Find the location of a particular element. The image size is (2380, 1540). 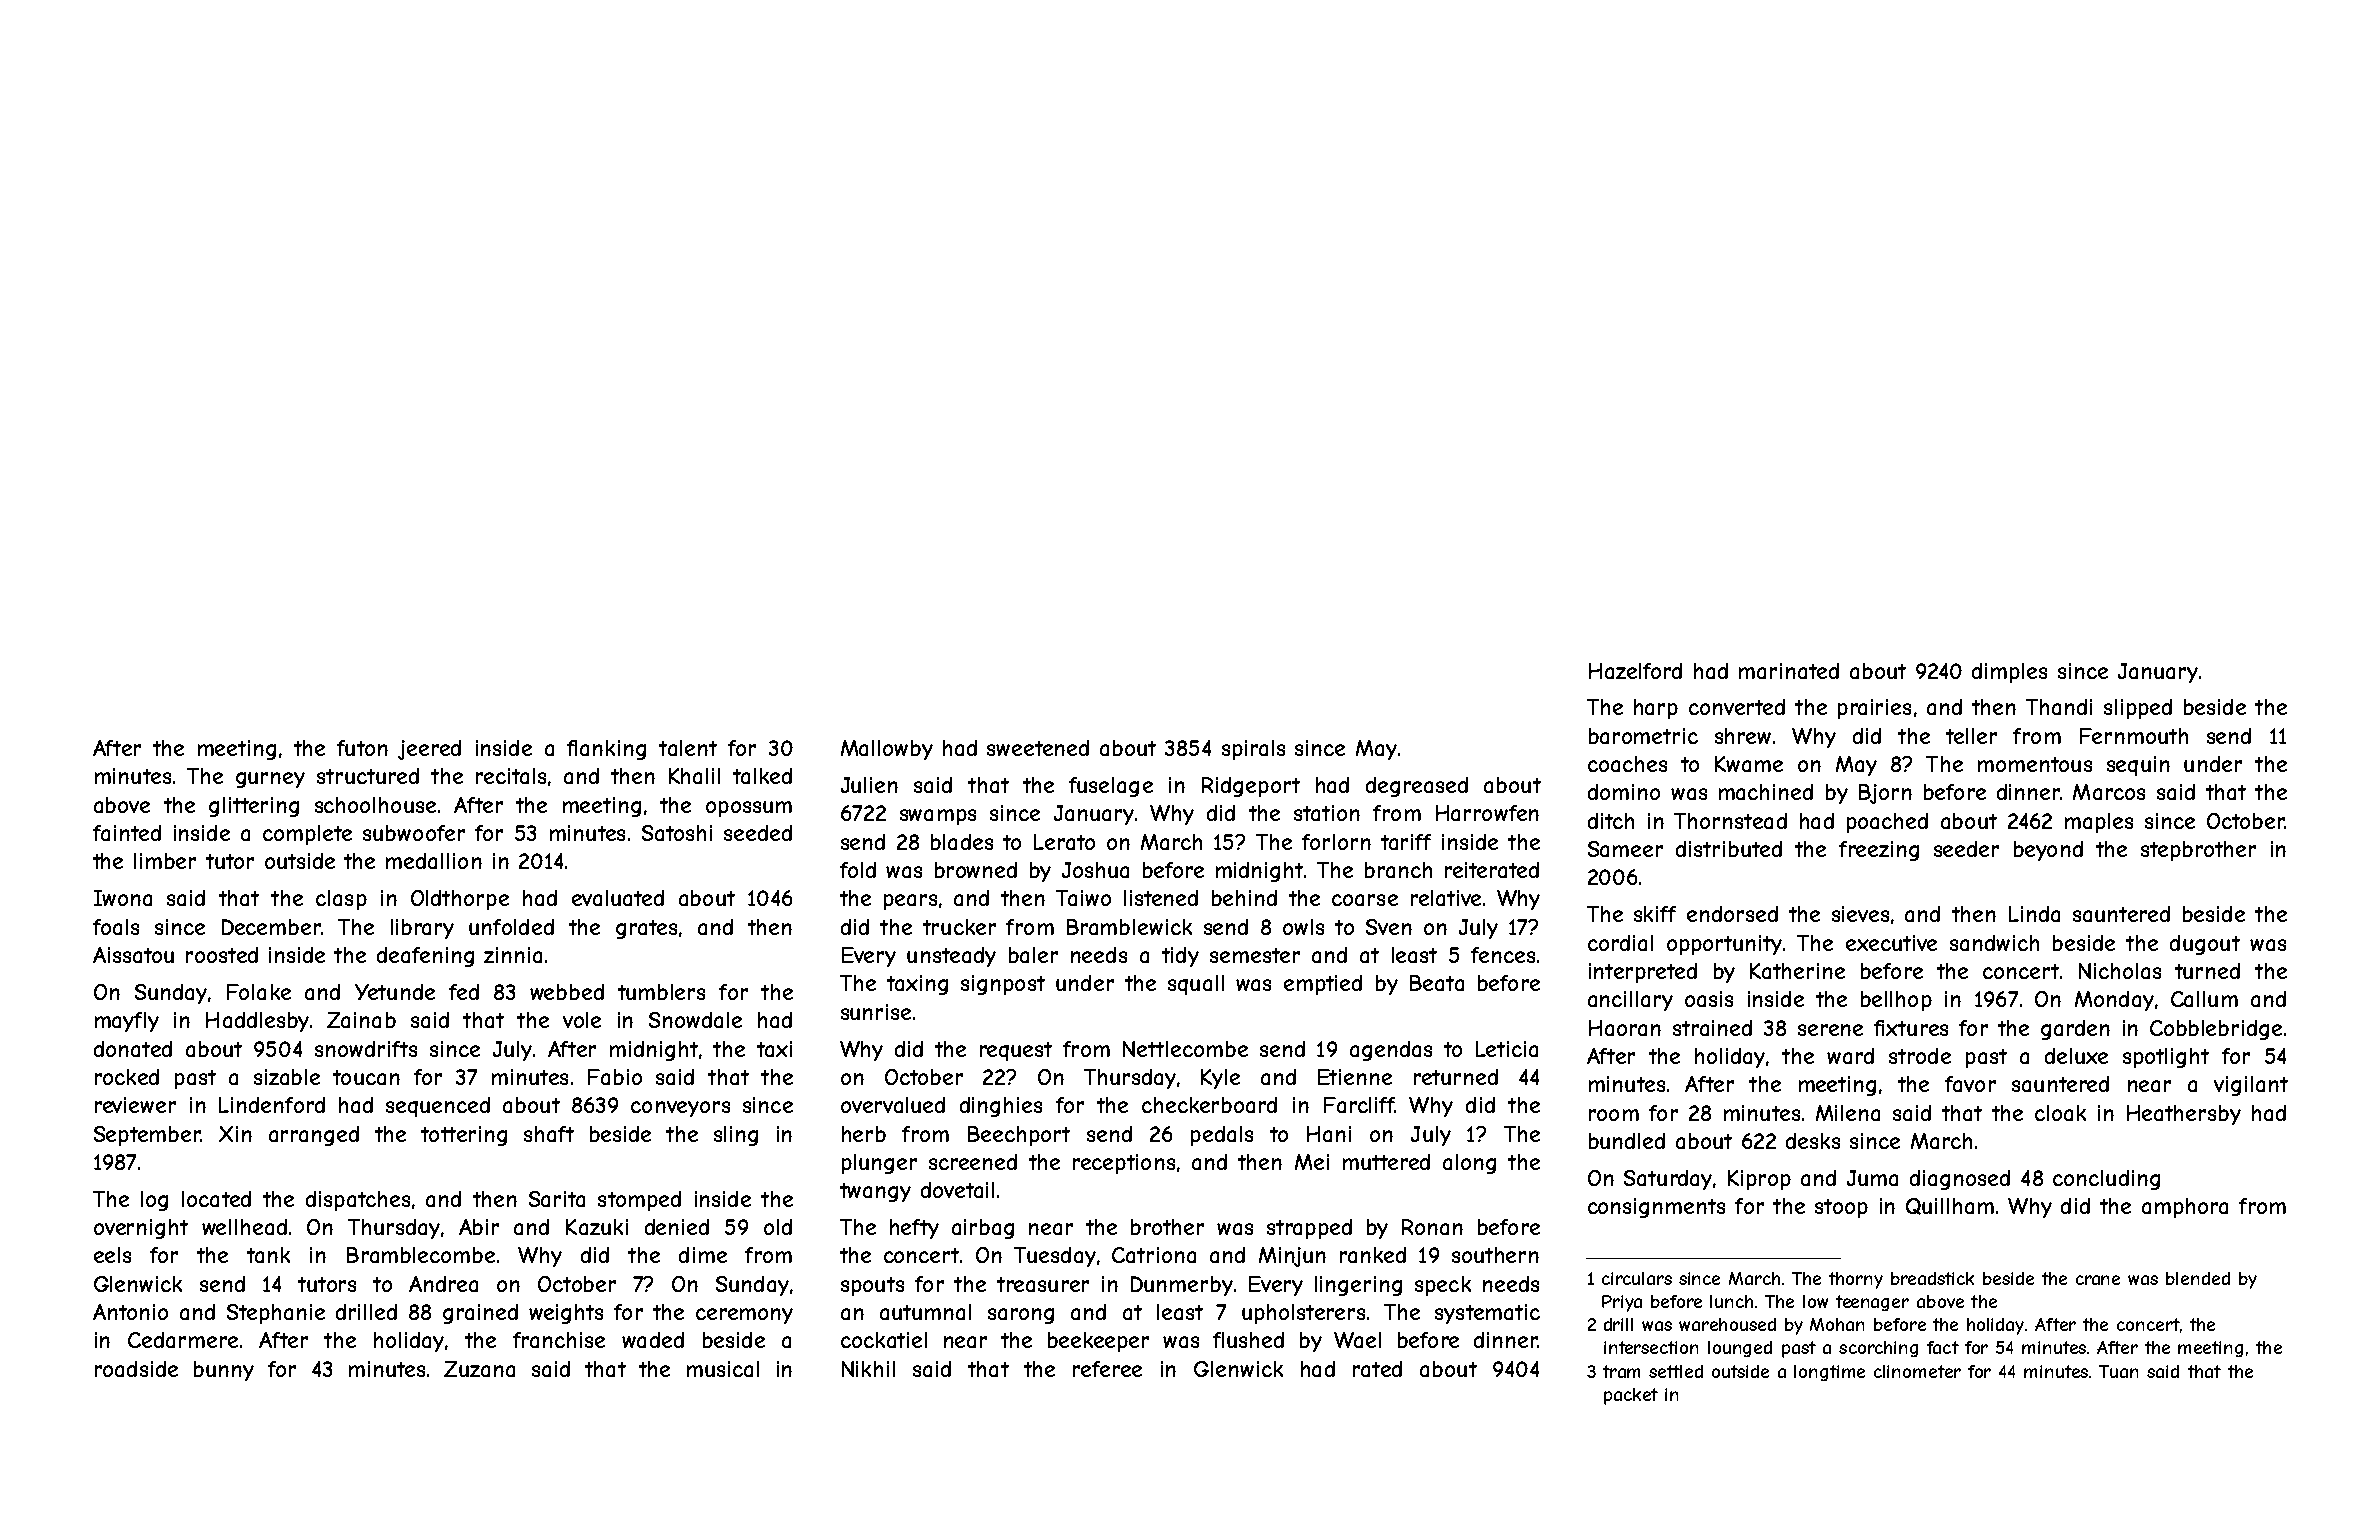

Mallowby is located at coordinates (887, 750).
